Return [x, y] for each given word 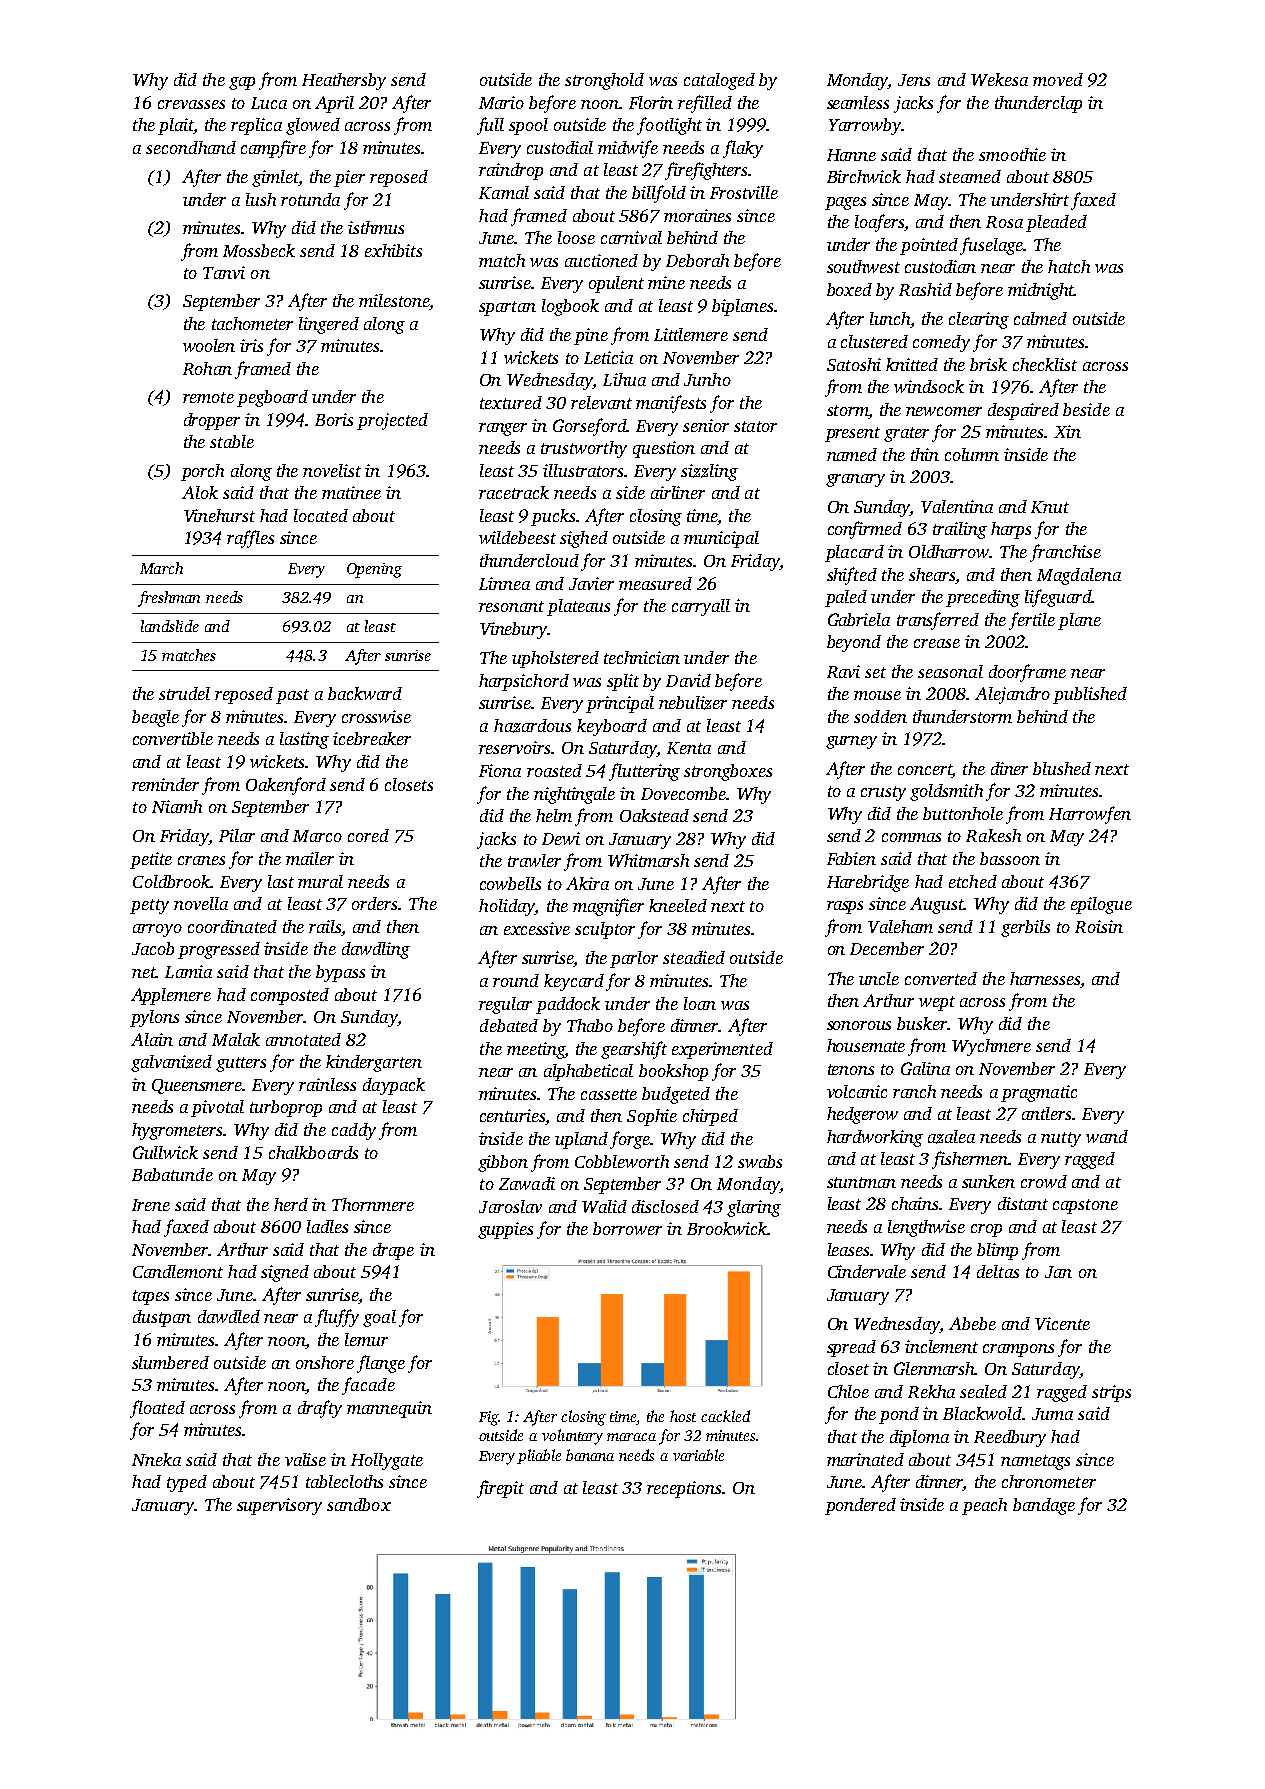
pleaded [1056, 223]
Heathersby [344, 81]
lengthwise [926, 1228]
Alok [200, 492]
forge [630, 1140]
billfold [659, 194]
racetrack [514, 492]
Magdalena [1079, 576]
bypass [340, 973]
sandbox [359, 1504]
